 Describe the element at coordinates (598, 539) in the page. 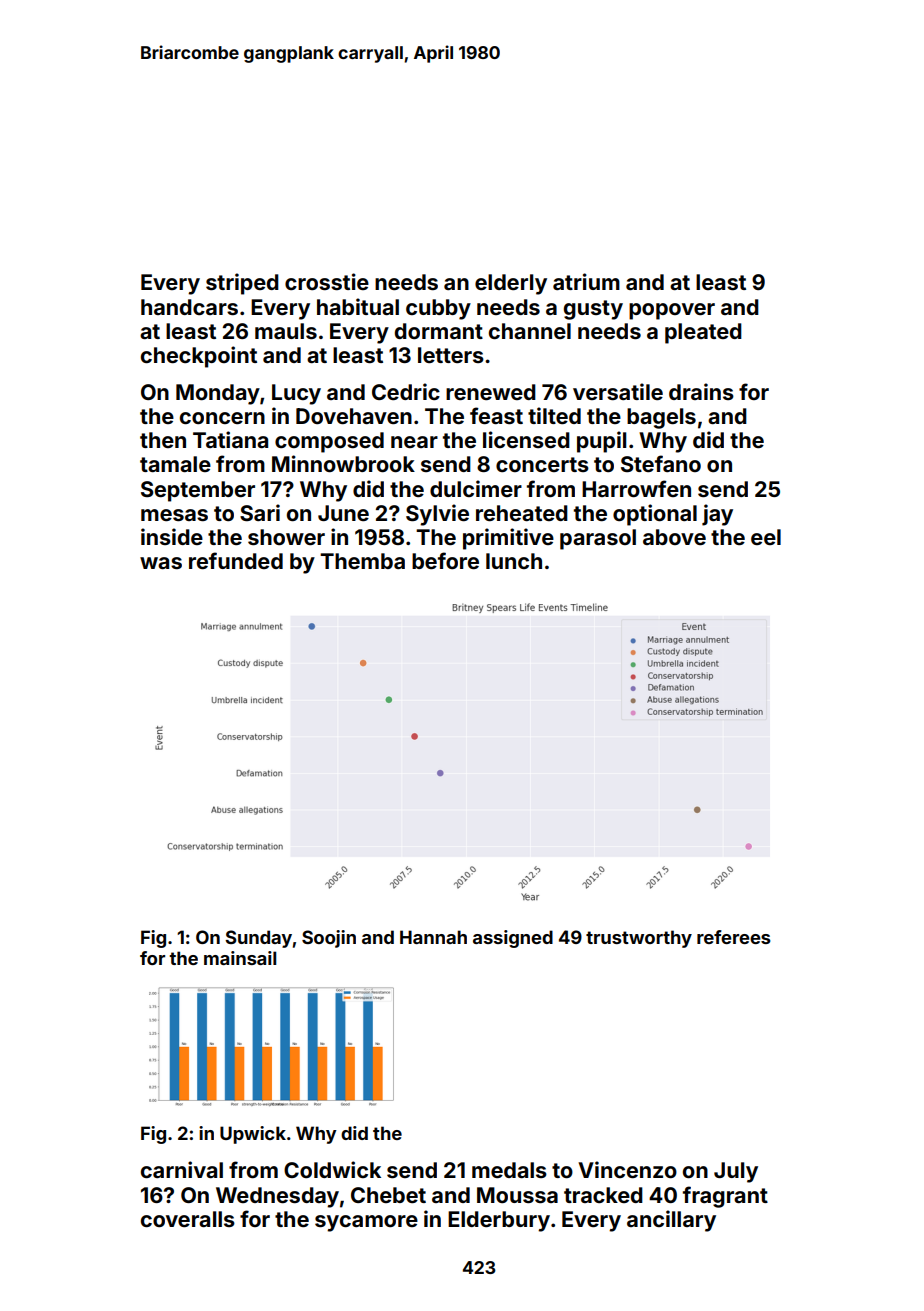

I see `parasol` at that location.
